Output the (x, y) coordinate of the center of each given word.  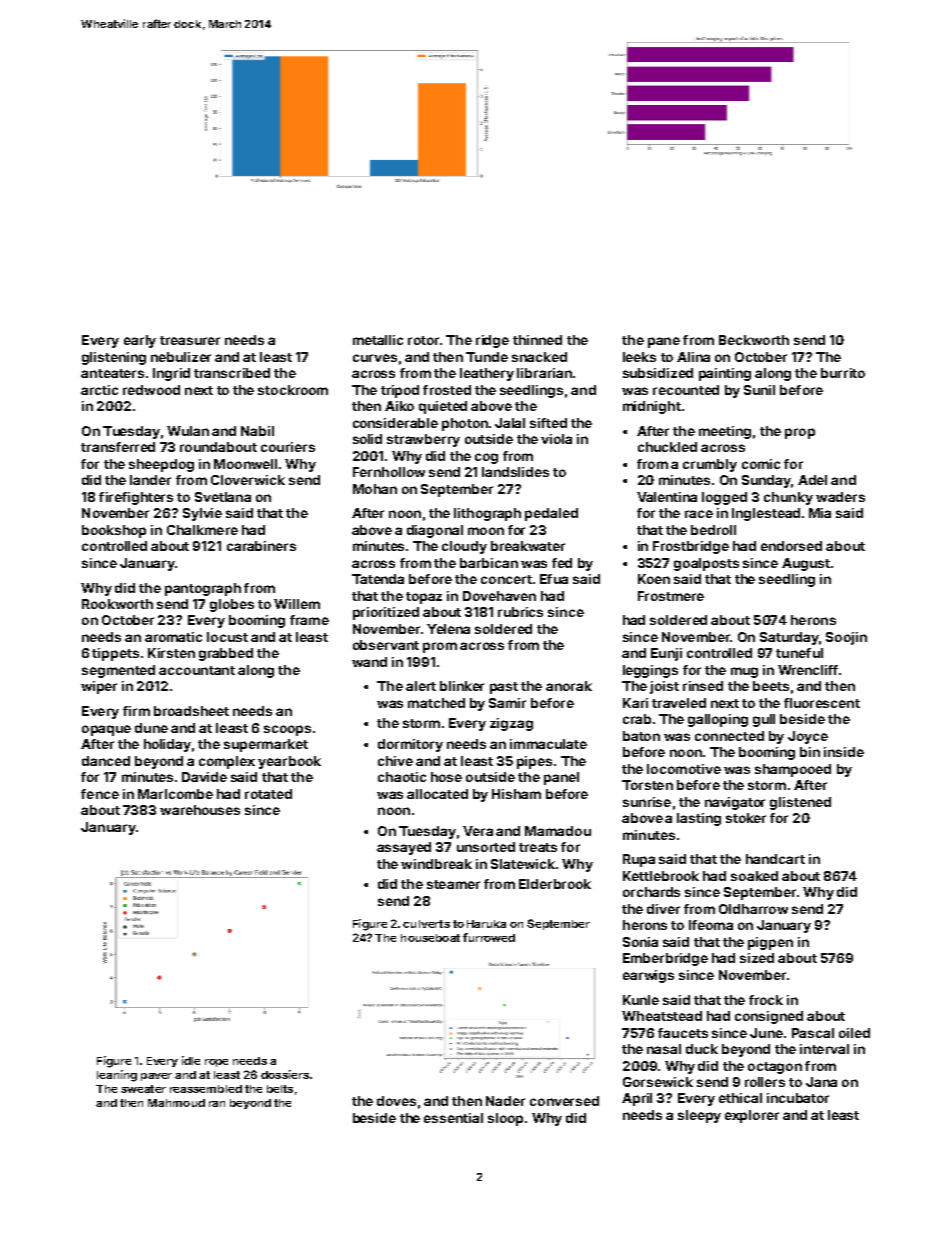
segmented (118, 671)
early (140, 341)
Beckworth (754, 340)
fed (562, 563)
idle (191, 1060)
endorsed (791, 546)
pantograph (203, 589)
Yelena (448, 629)
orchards (651, 892)
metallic (378, 340)
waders (840, 497)
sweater (143, 1089)
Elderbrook (555, 884)
